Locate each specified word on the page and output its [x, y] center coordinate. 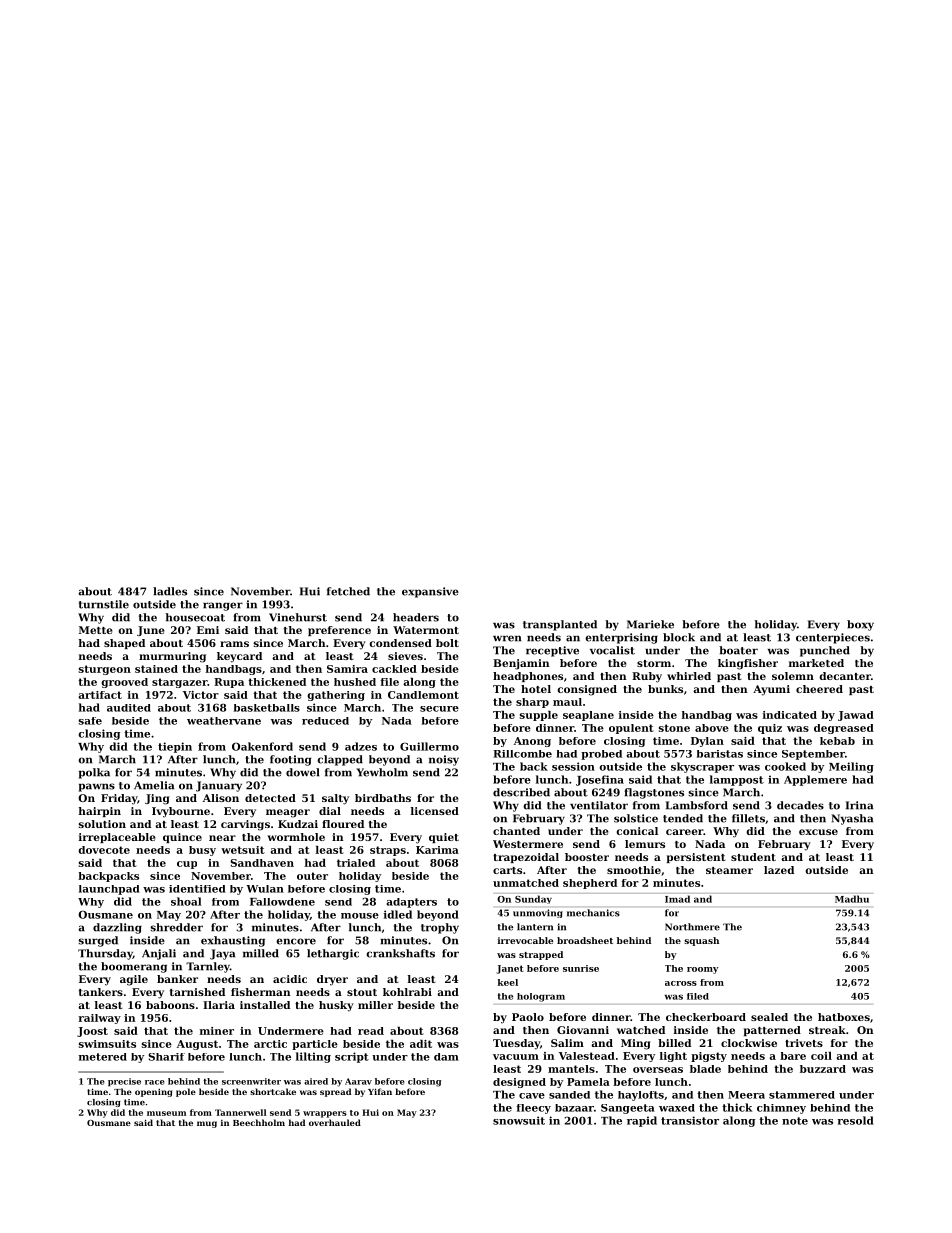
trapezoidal [526, 858]
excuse [818, 832]
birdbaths [383, 798]
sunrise [581, 968]
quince [182, 838]
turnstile [104, 604]
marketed [816, 663]
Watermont [426, 630]
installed [265, 1005]
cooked [785, 766]
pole [186, 1092]
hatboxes [844, 1017]
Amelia [154, 785]
